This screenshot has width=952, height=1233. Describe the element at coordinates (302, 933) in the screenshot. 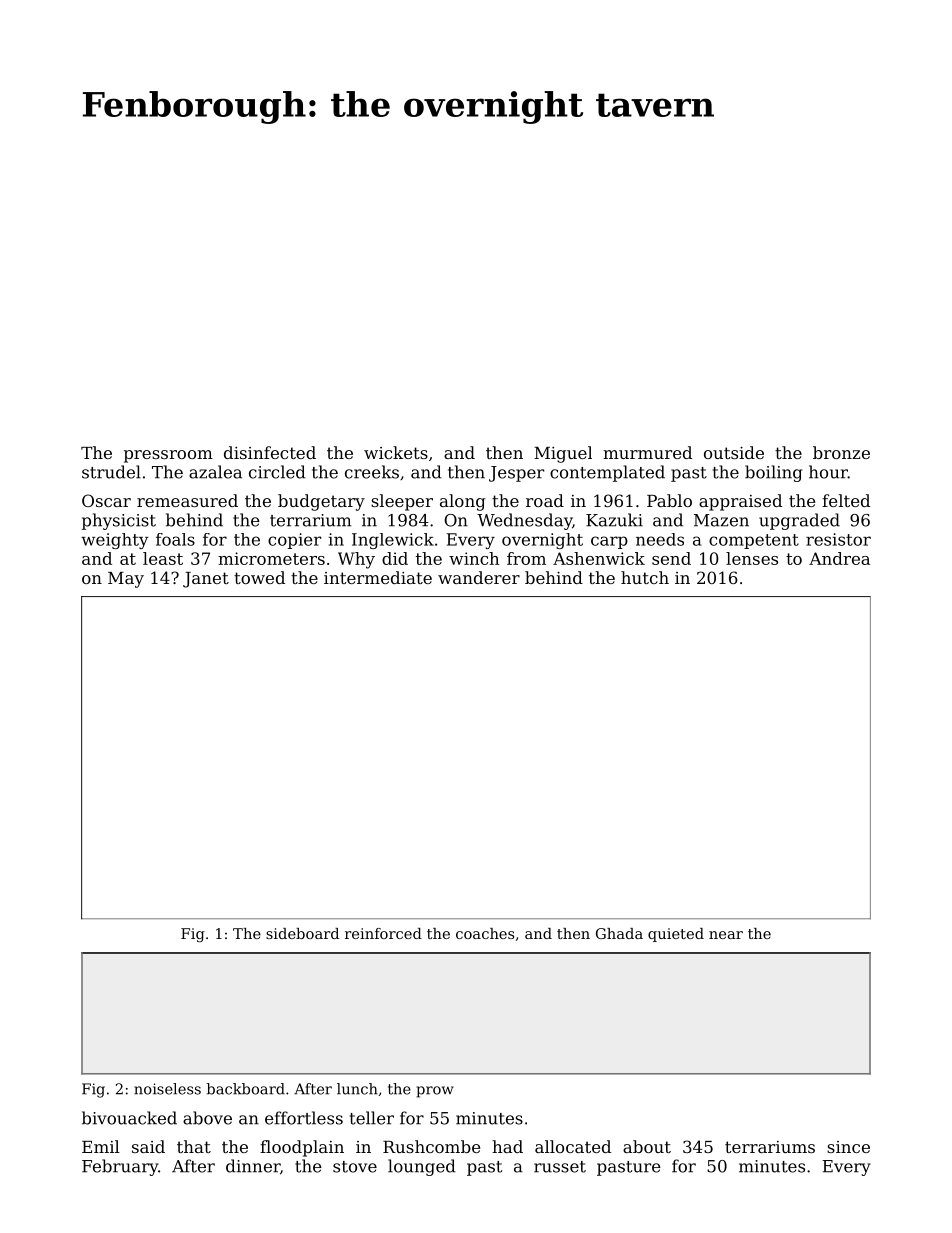

I see `sideboard` at that location.
